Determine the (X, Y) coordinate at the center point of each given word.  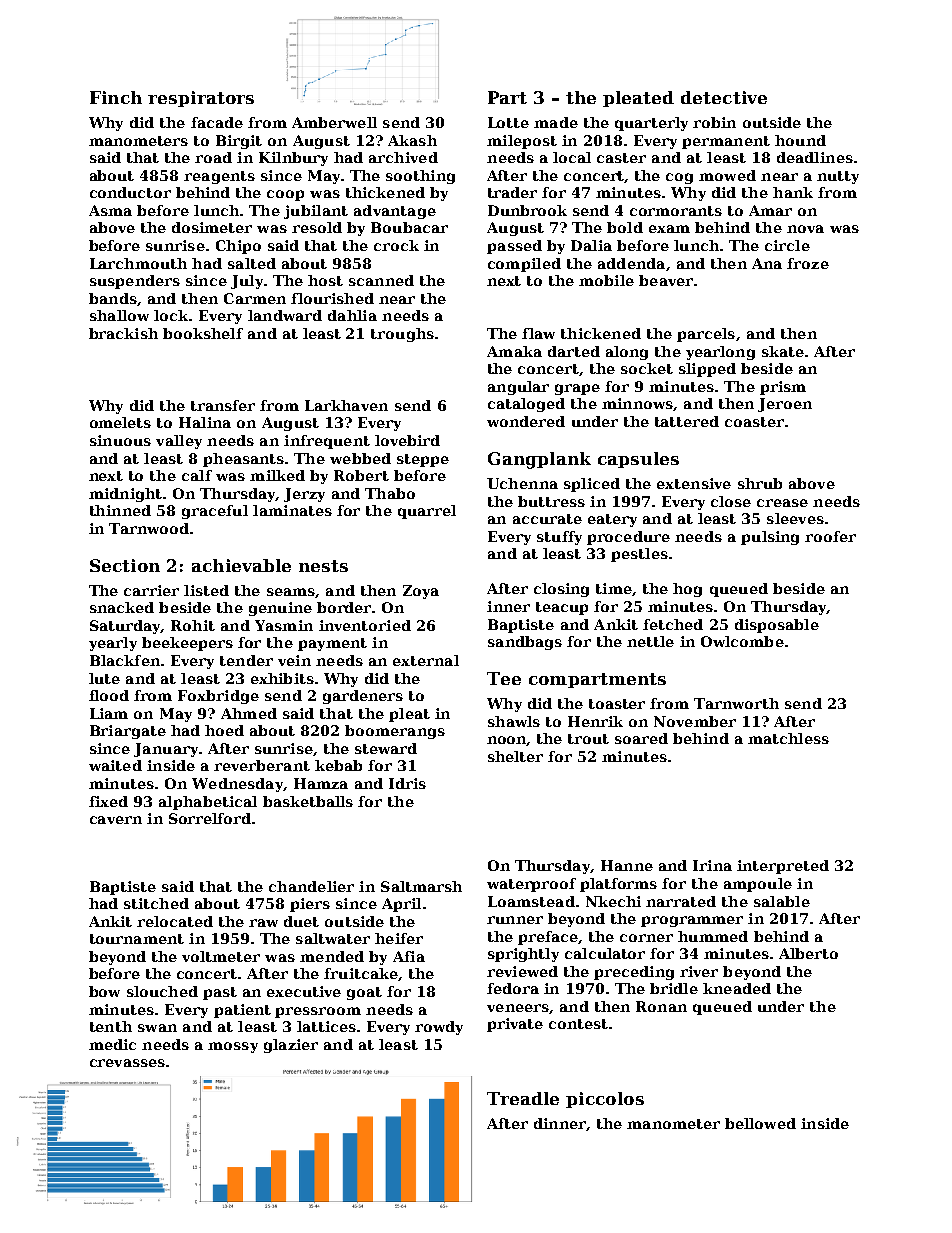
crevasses (127, 1063)
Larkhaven (346, 405)
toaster (617, 704)
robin (714, 122)
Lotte (508, 122)
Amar (770, 210)
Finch (116, 97)
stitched (156, 903)
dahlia (352, 315)
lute (104, 678)
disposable (777, 626)
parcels (706, 335)
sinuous (120, 440)
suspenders (135, 282)
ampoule (758, 885)
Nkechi (613, 901)
